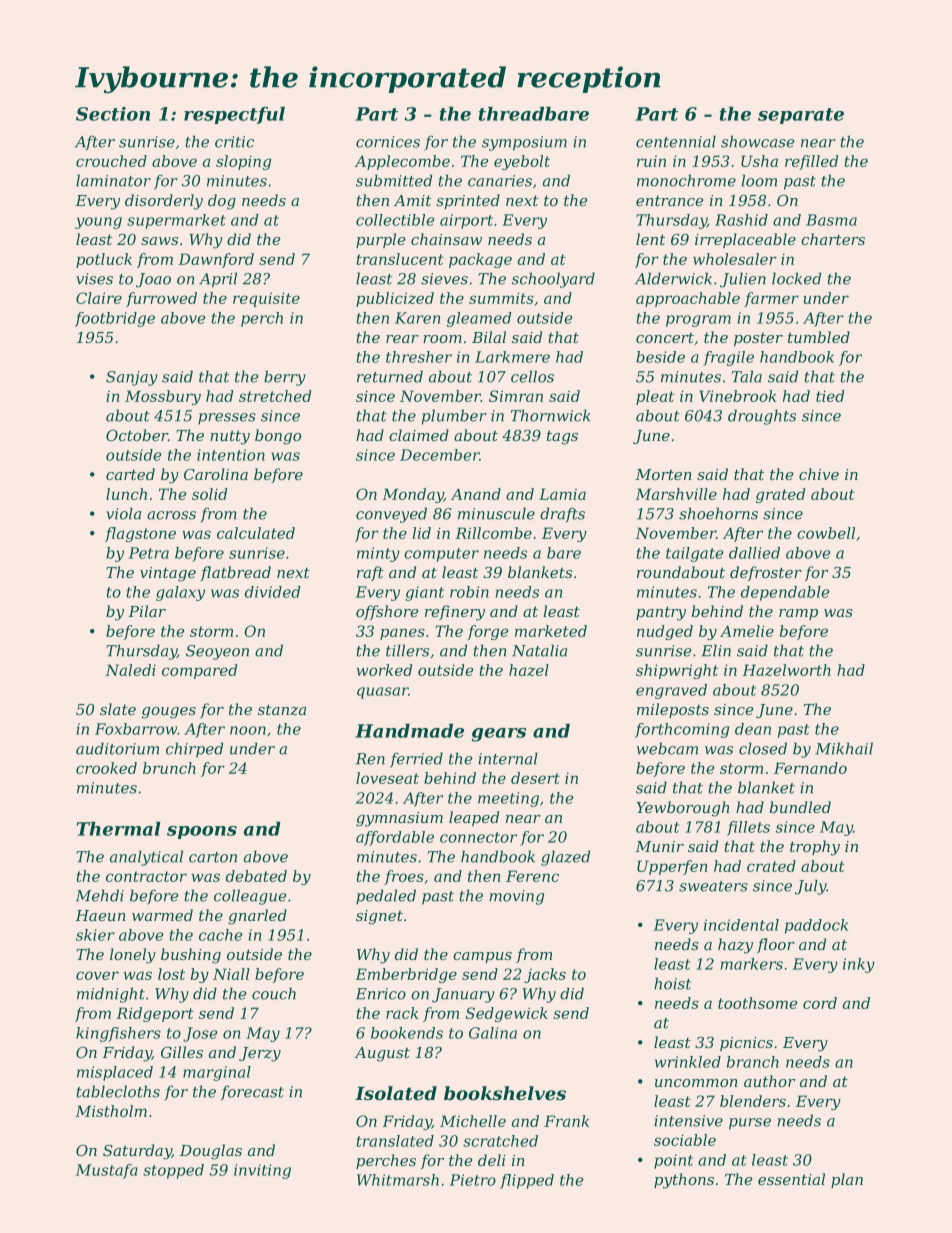  What do you see at coordinates (516, 897) in the image?
I see `moving` at bounding box center [516, 897].
